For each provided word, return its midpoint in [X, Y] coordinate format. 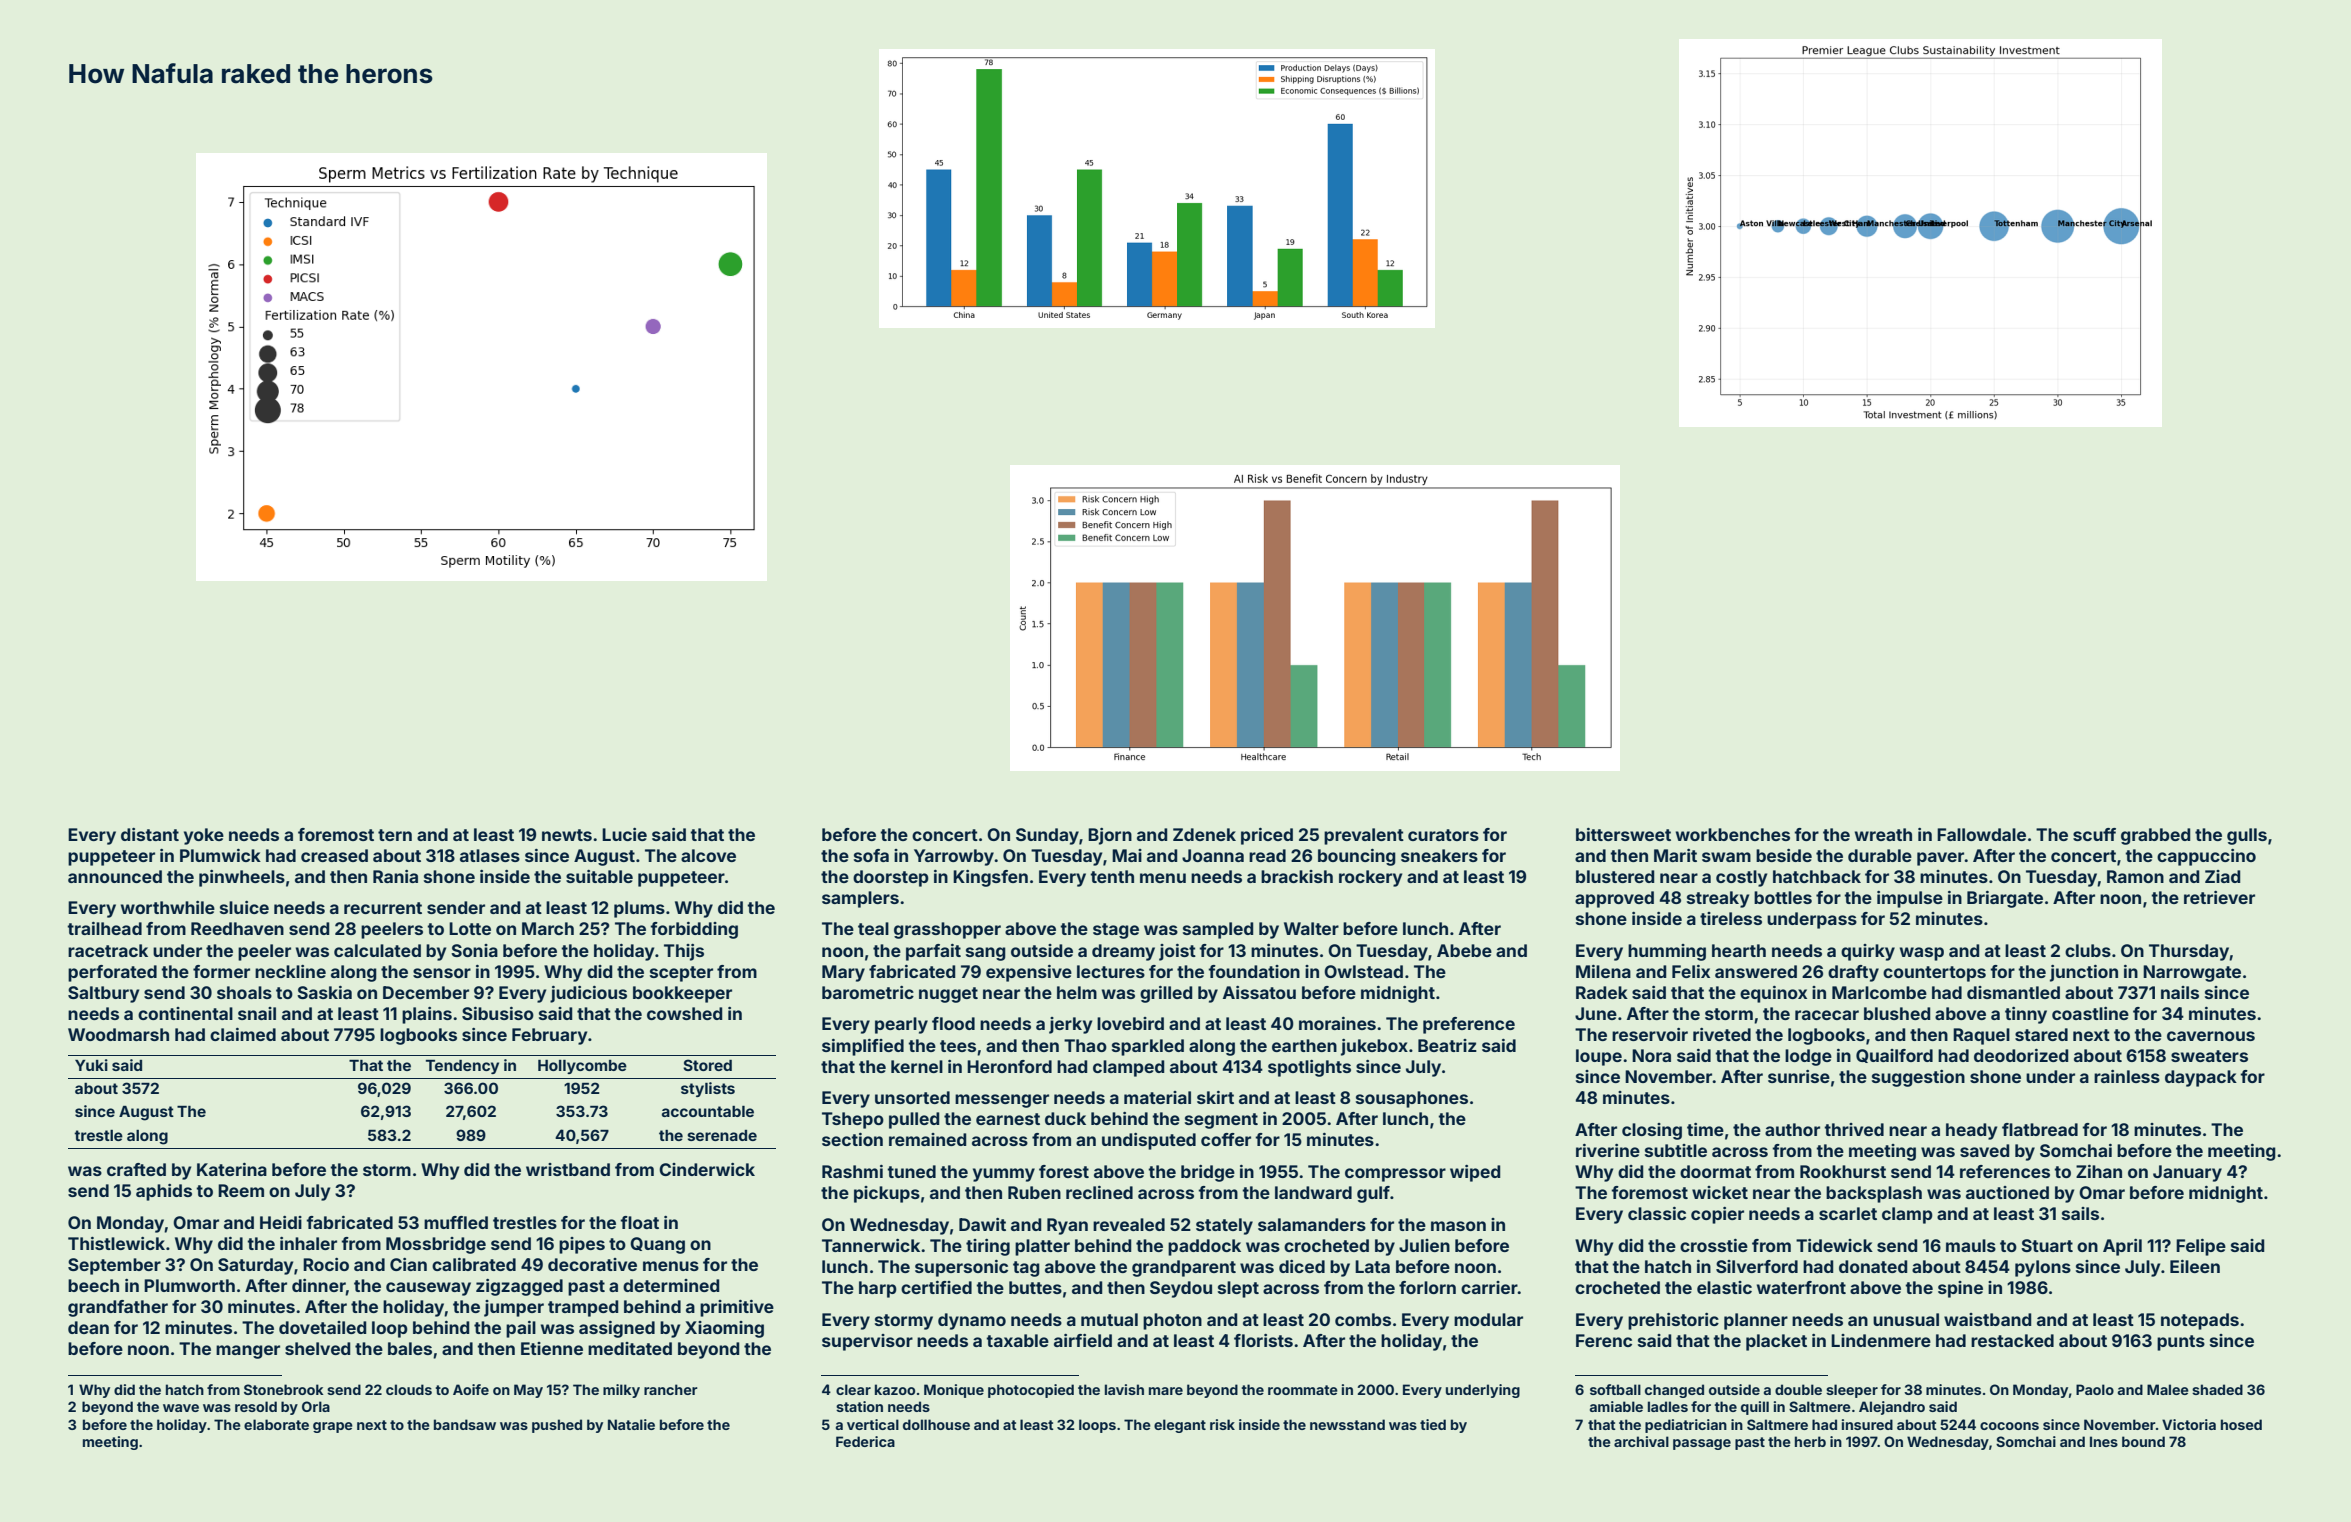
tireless [1731, 918]
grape [333, 1427]
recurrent [383, 908]
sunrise [1799, 1076]
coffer [1226, 1139]
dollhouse [936, 1424]
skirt [1215, 1097]
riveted [1722, 1034]
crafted [136, 1169]
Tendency [462, 1067]
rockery [1370, 878]
